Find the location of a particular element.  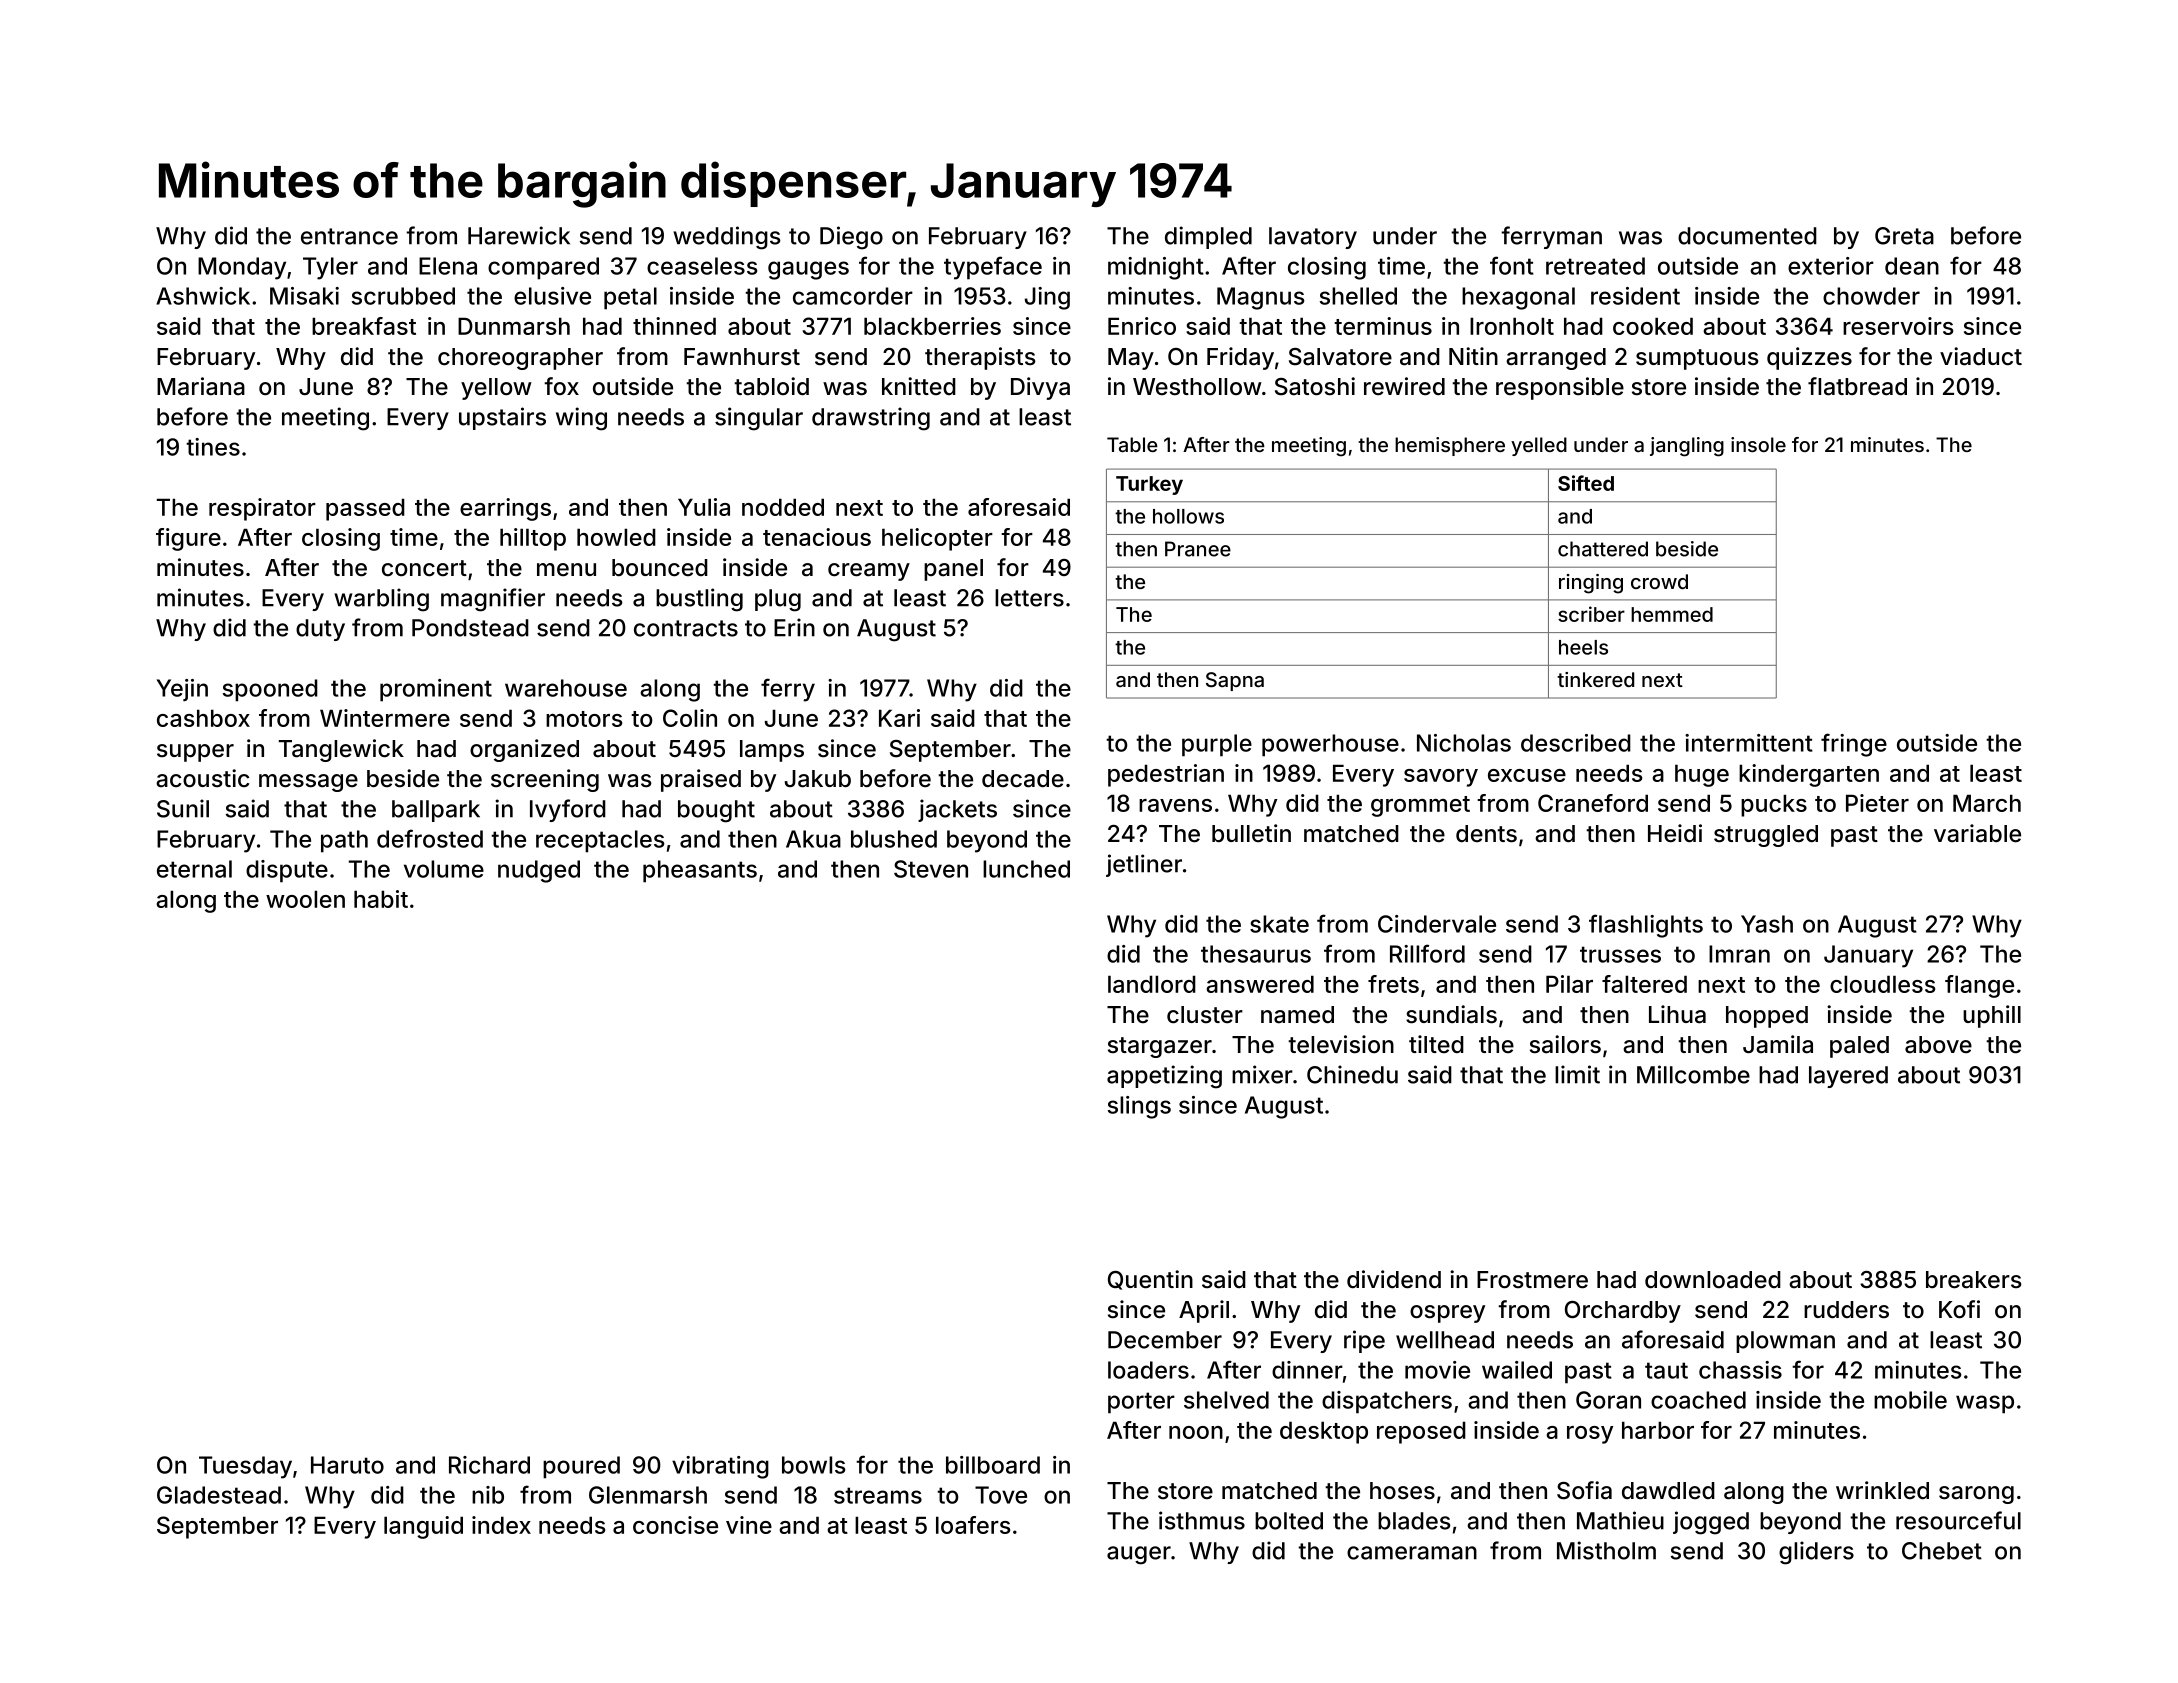

Mariana is located at coordinates (201, 386).
